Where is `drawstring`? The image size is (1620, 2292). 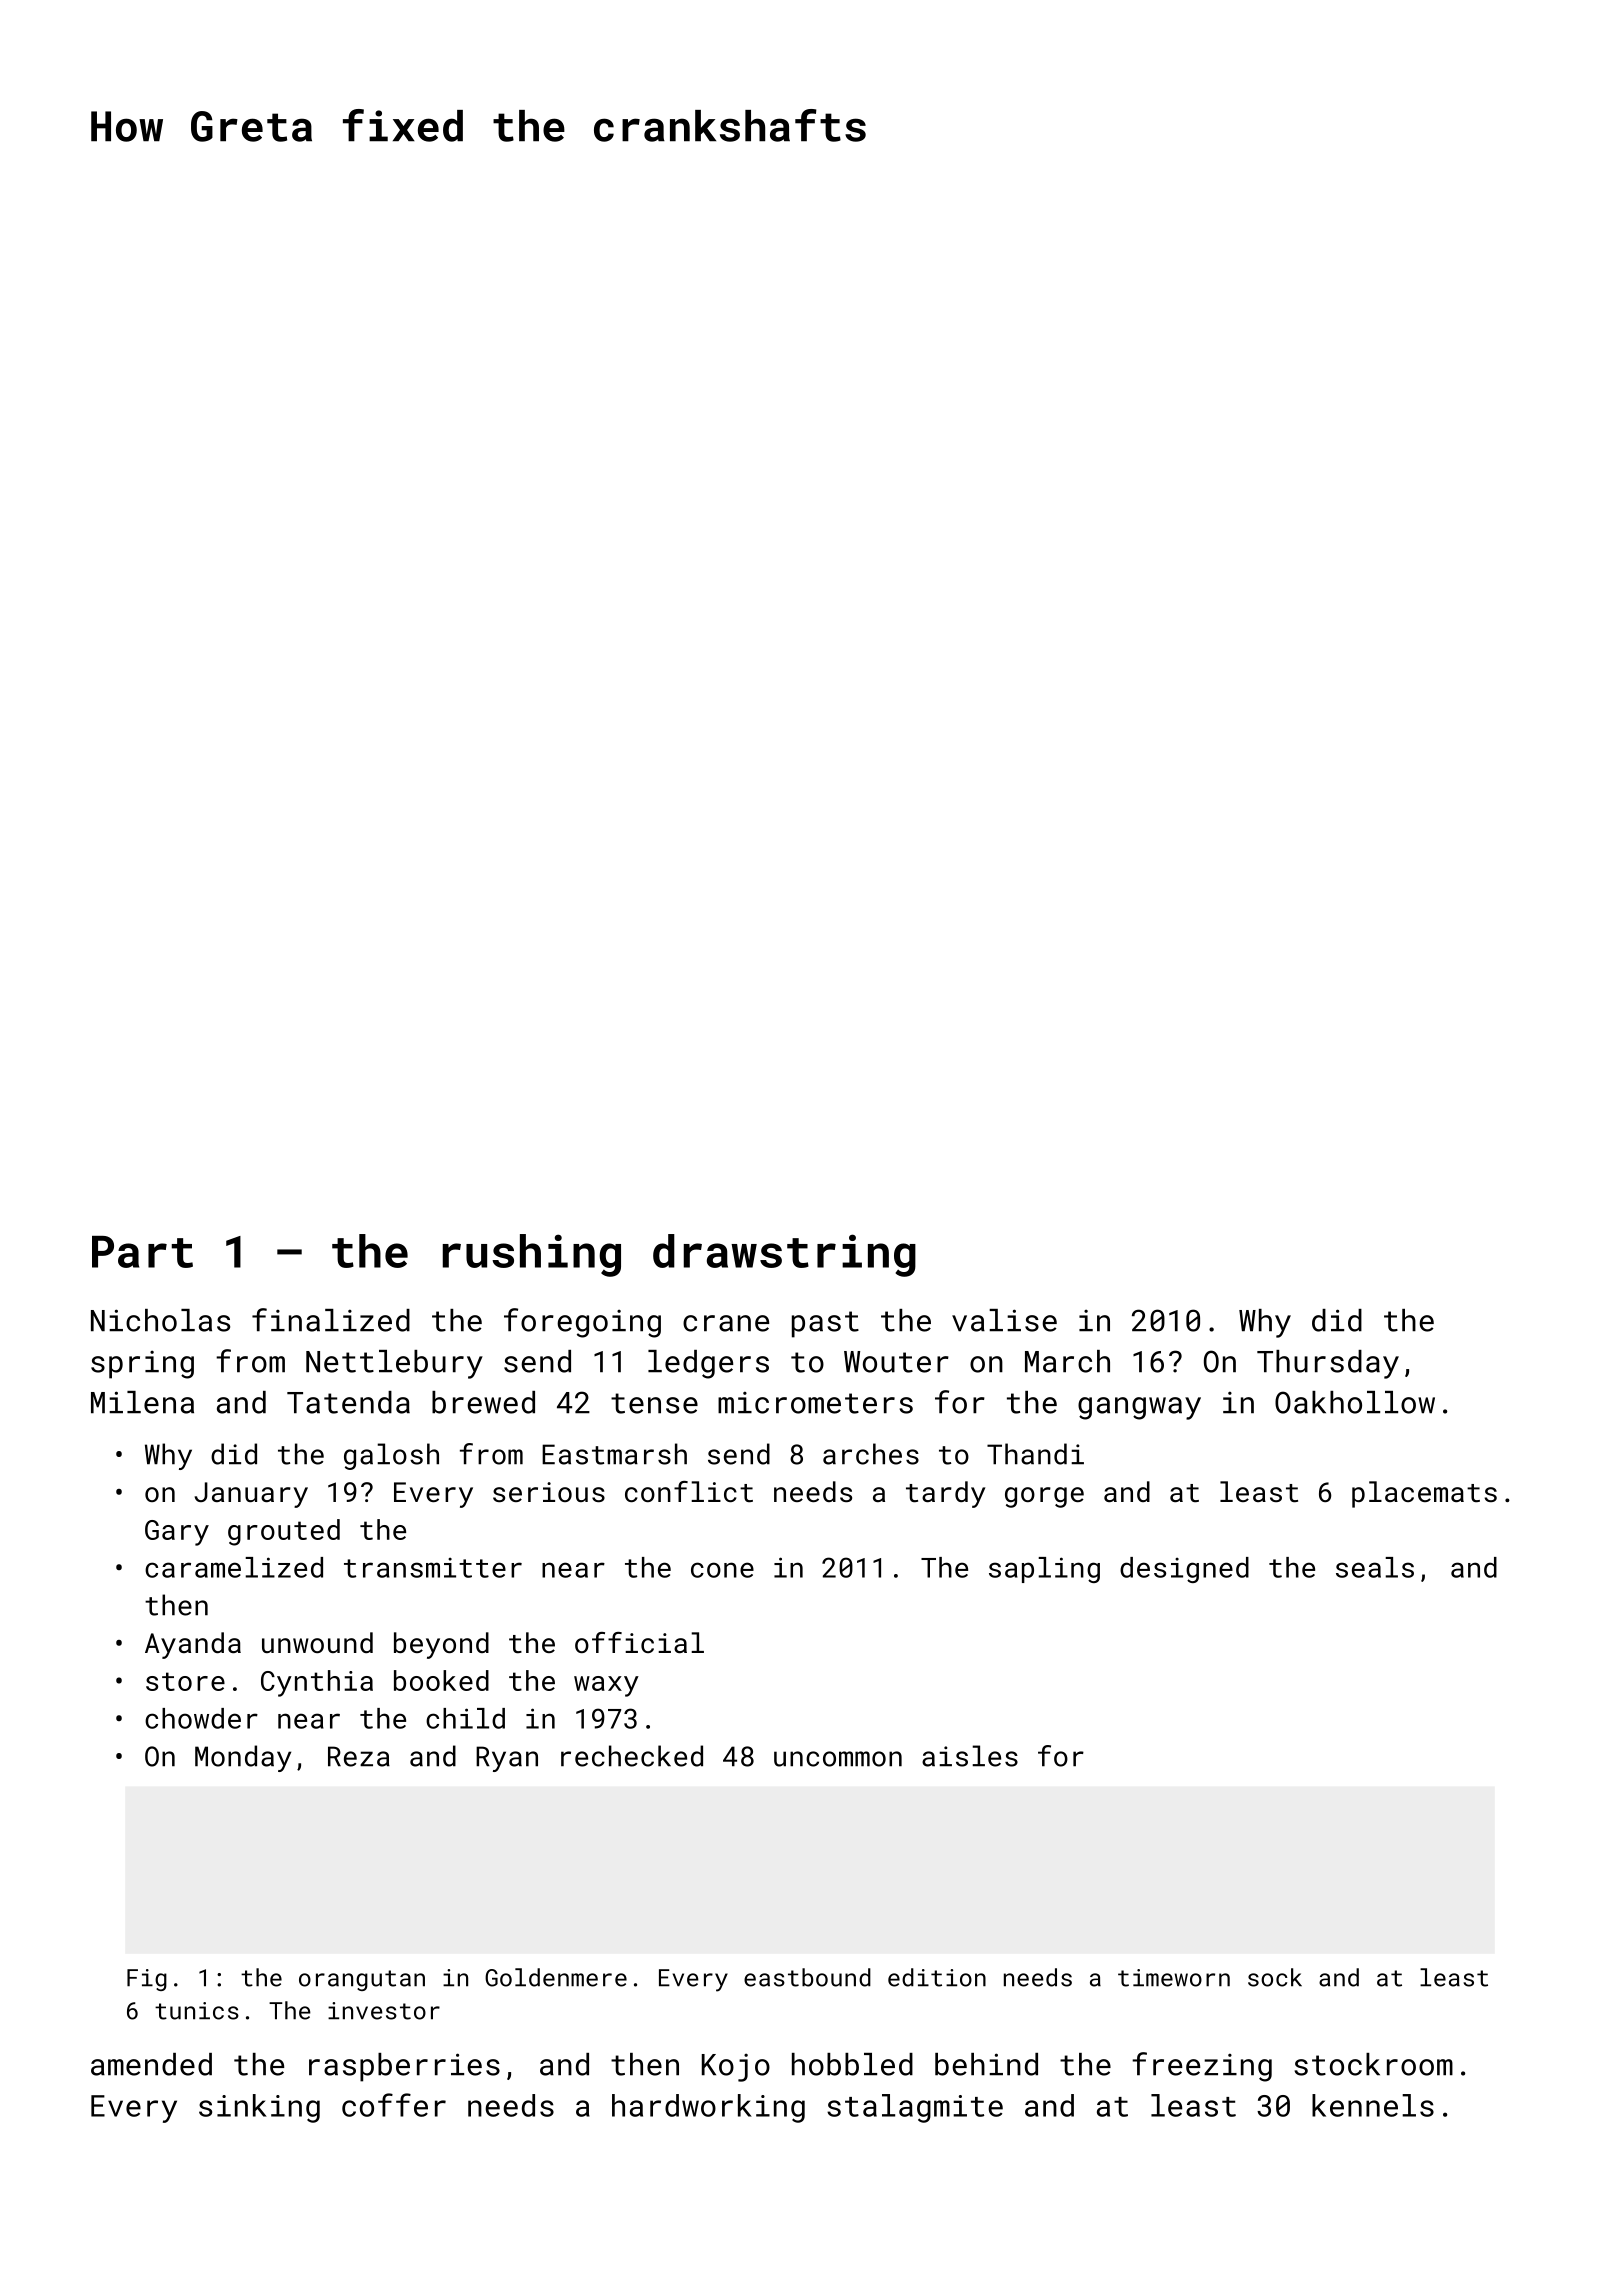
drawstring is located at coordinates (784, 1255).
